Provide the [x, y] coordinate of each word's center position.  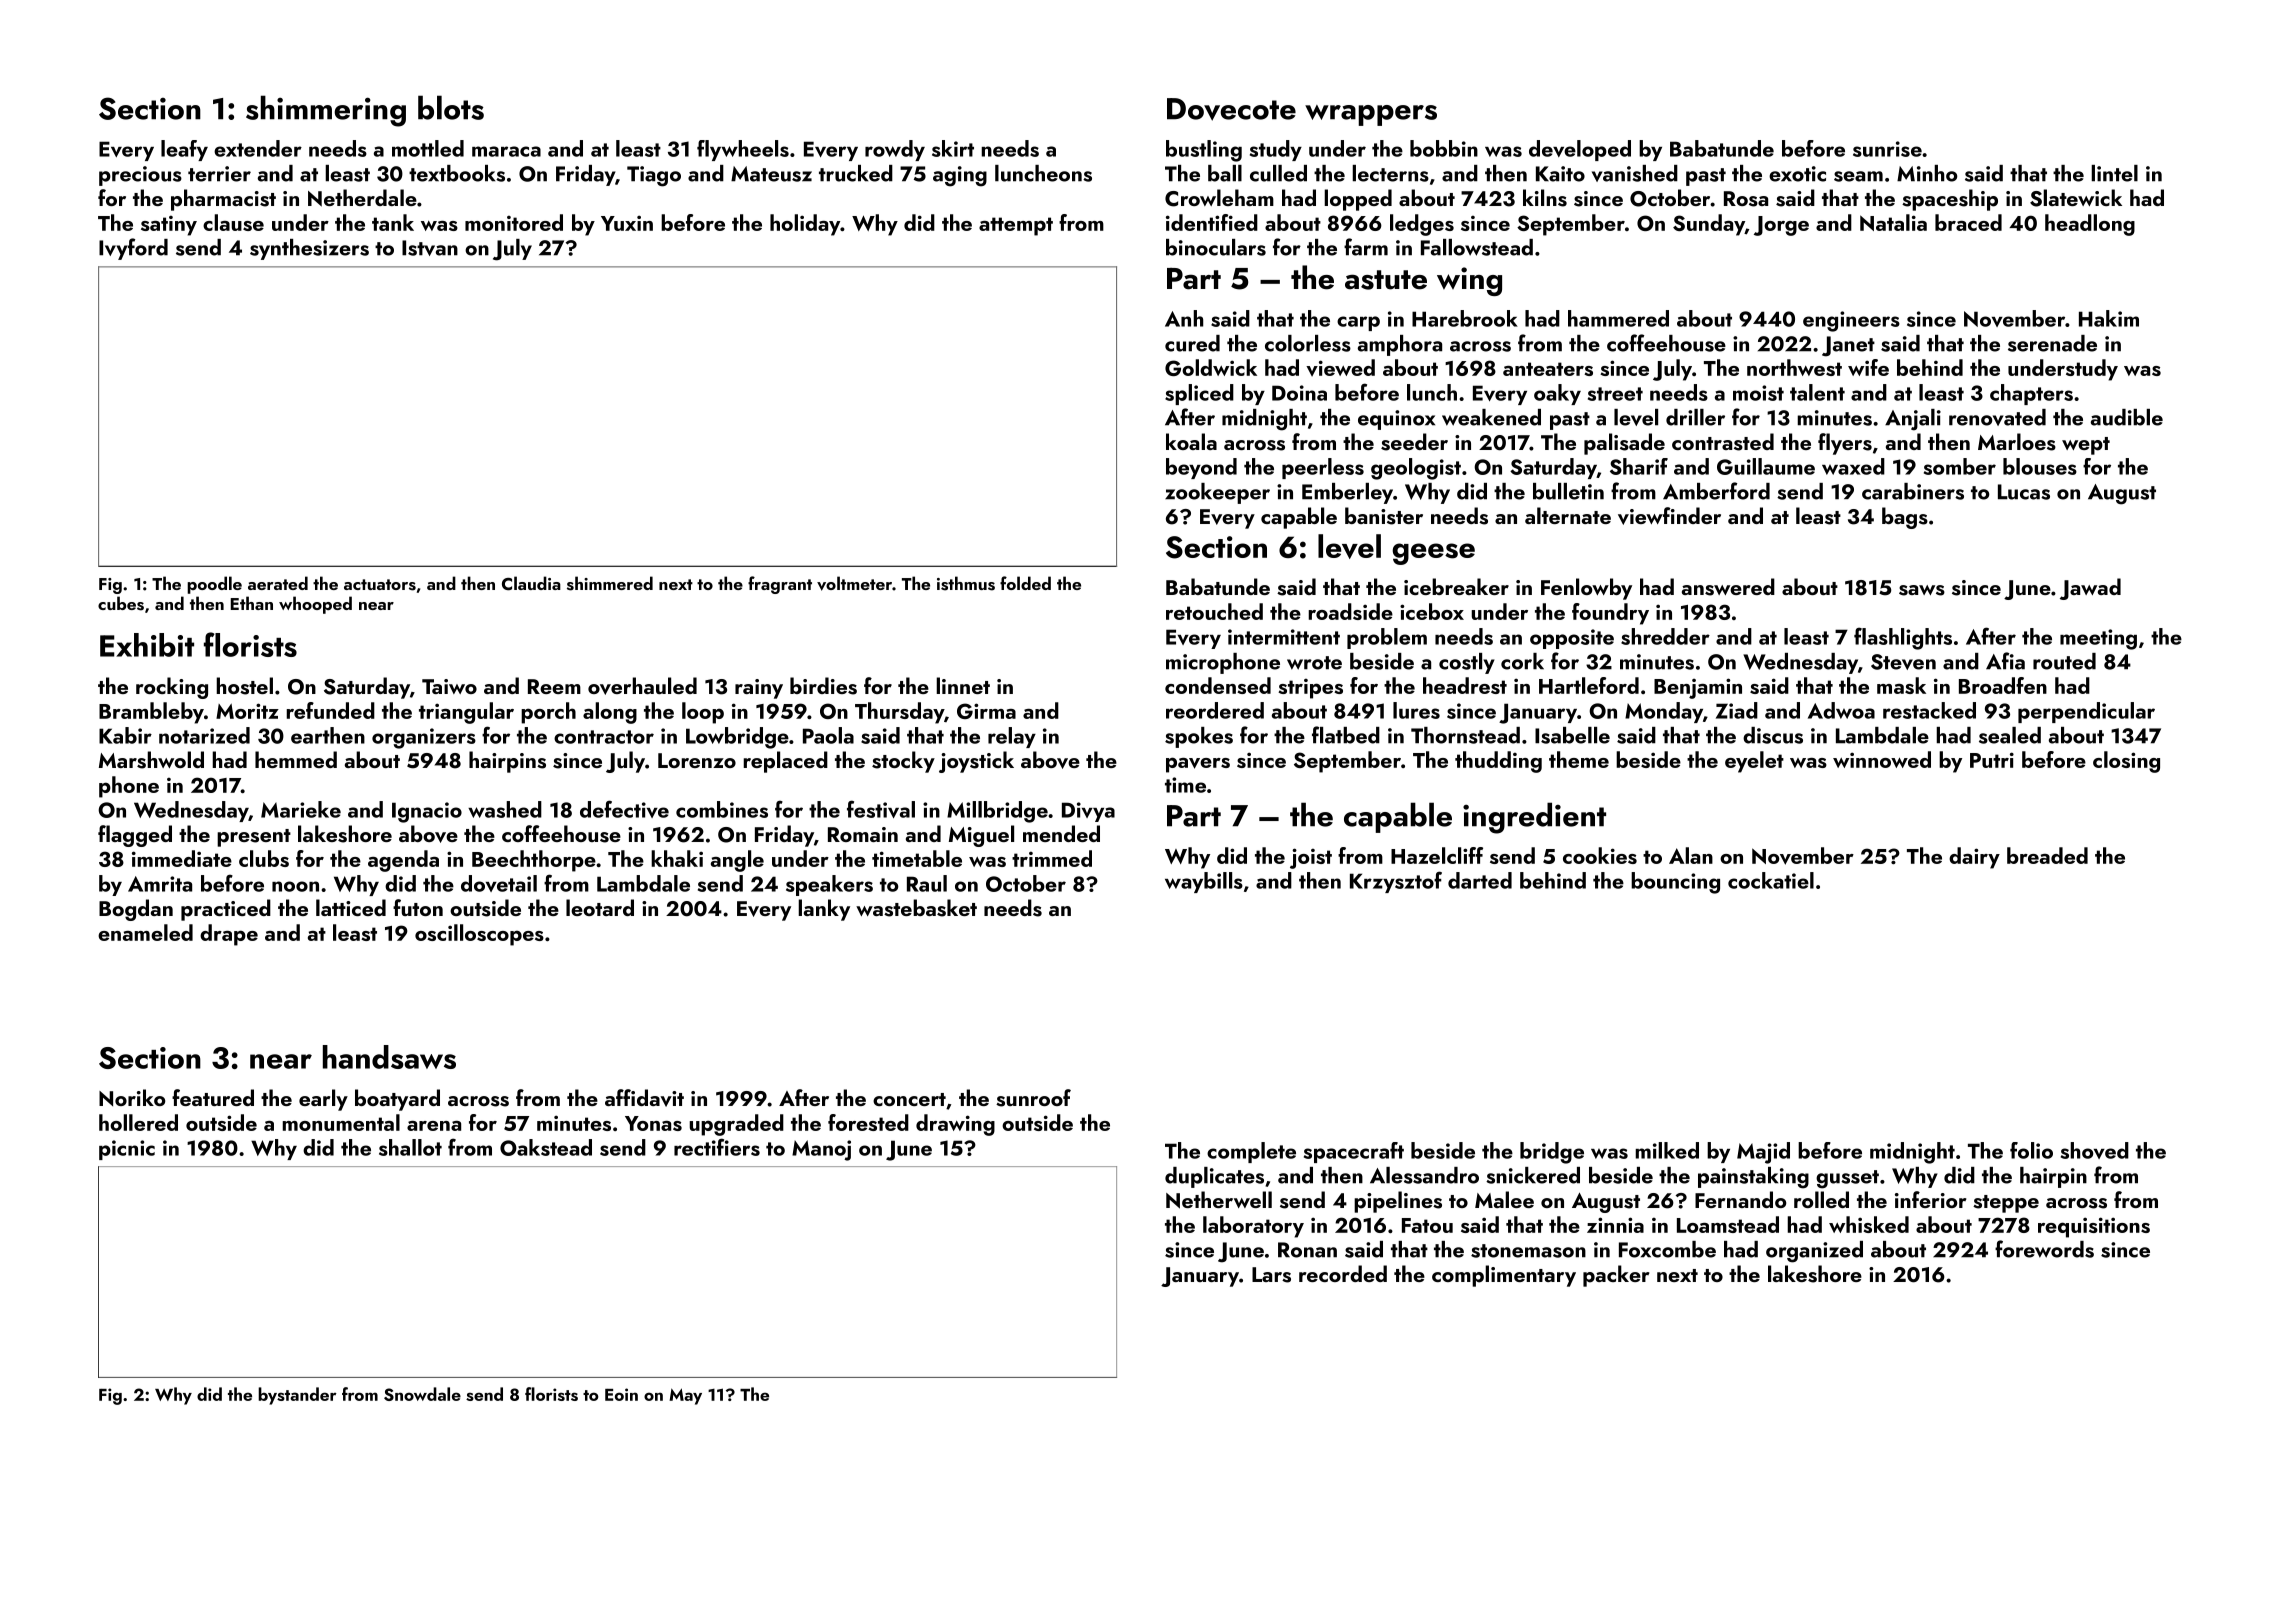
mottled [428, 148]
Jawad [2090, 589]
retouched [1214, 611]
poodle [214, 585]
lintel [2114, 173]
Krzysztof [1396, 882]
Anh [1184, 318]
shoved [2095, 1150]
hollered [138, 1122]
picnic [127, 1150]
